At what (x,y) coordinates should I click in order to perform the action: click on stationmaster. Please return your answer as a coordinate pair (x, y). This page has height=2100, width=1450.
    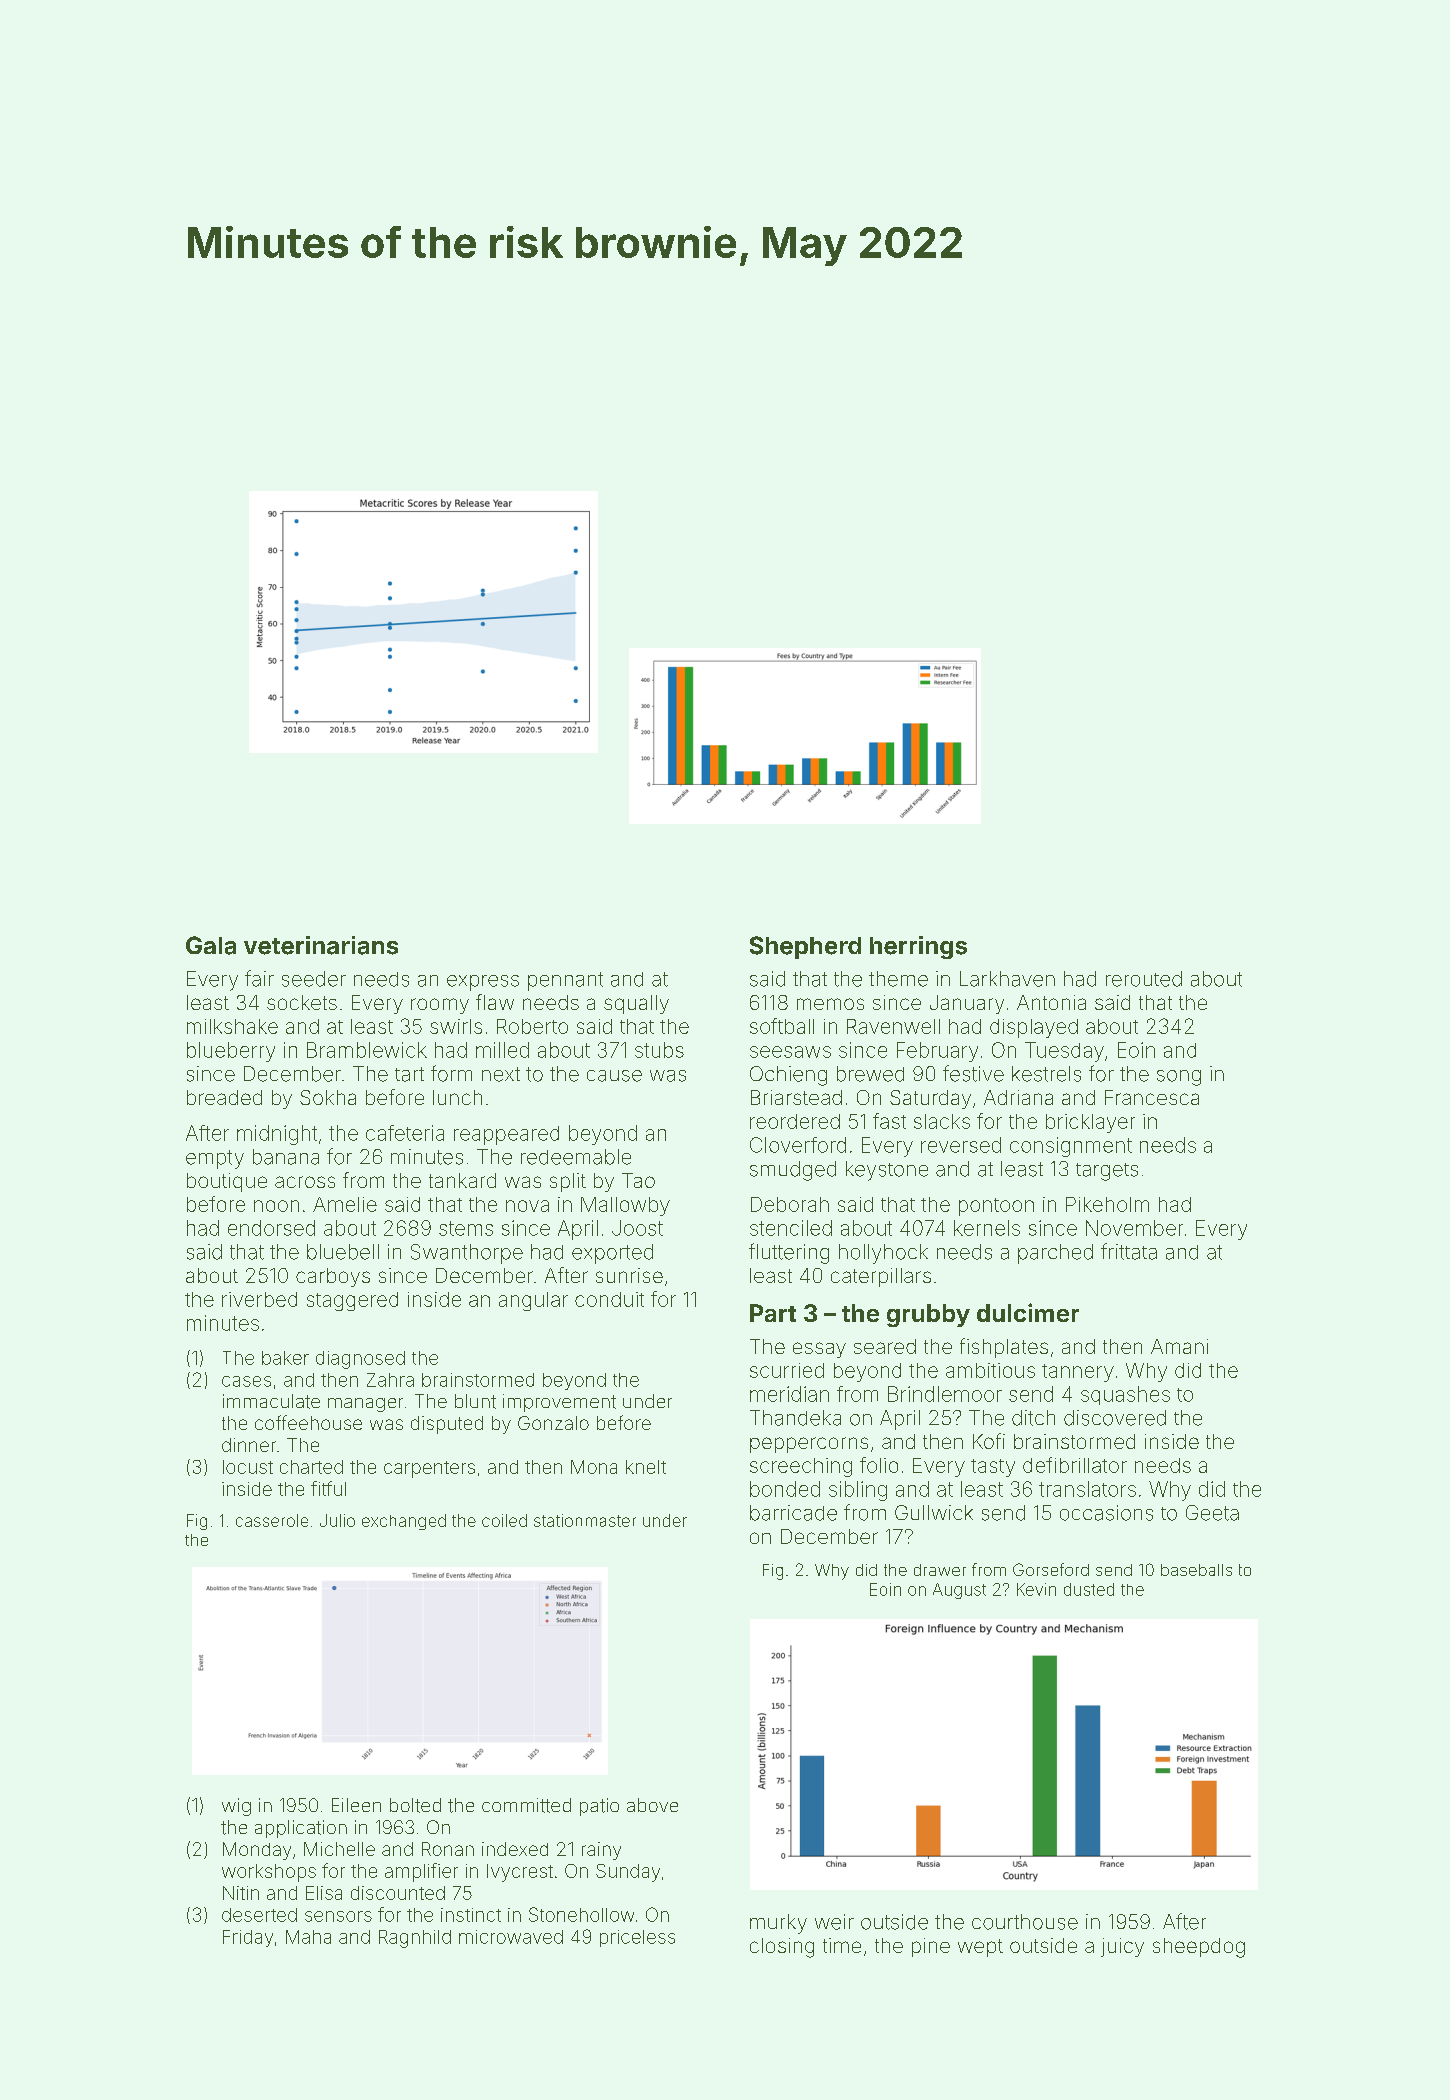
    Looking at the image, I should click on (585, 1520).
